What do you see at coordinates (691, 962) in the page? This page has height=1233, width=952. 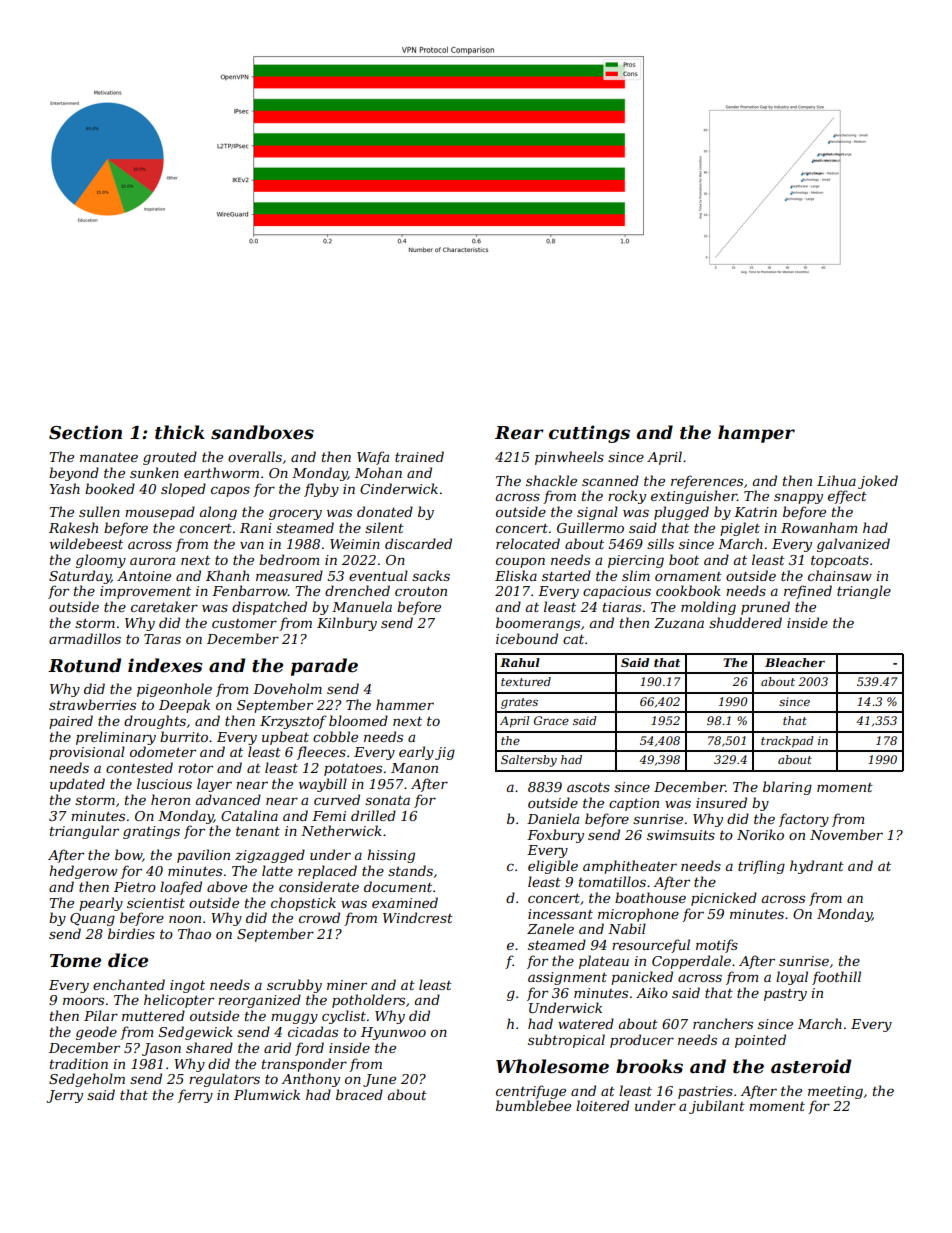 I see `Copperdale` at bounding box center [691, 962].
